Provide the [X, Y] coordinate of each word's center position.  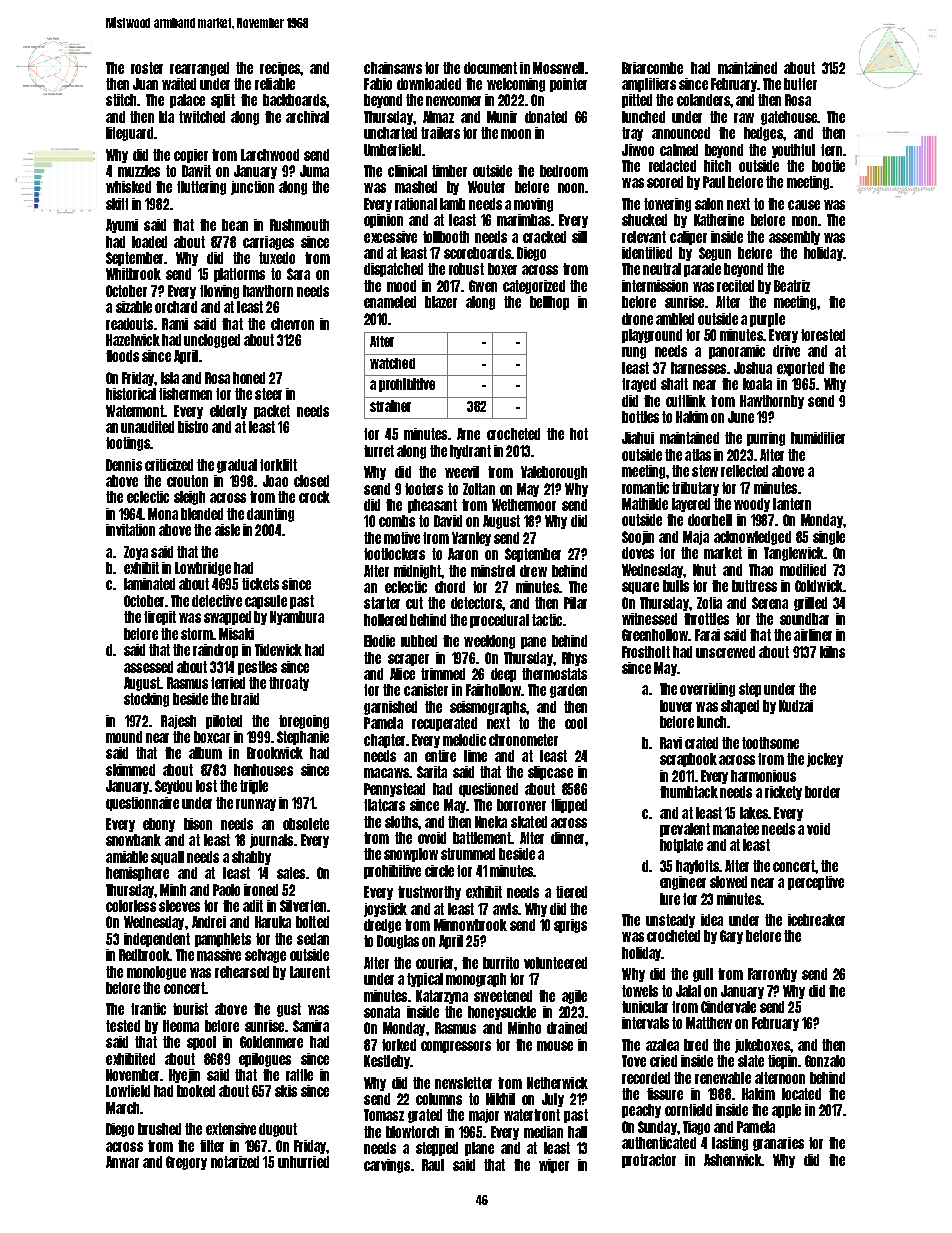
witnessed [649, 619]
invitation [130, 530]
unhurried [303, 1162]
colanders [703, 100]
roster [147, 68]
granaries [778, 1144]
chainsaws [393, 68]
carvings [387, 1166]
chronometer [523, 740]
